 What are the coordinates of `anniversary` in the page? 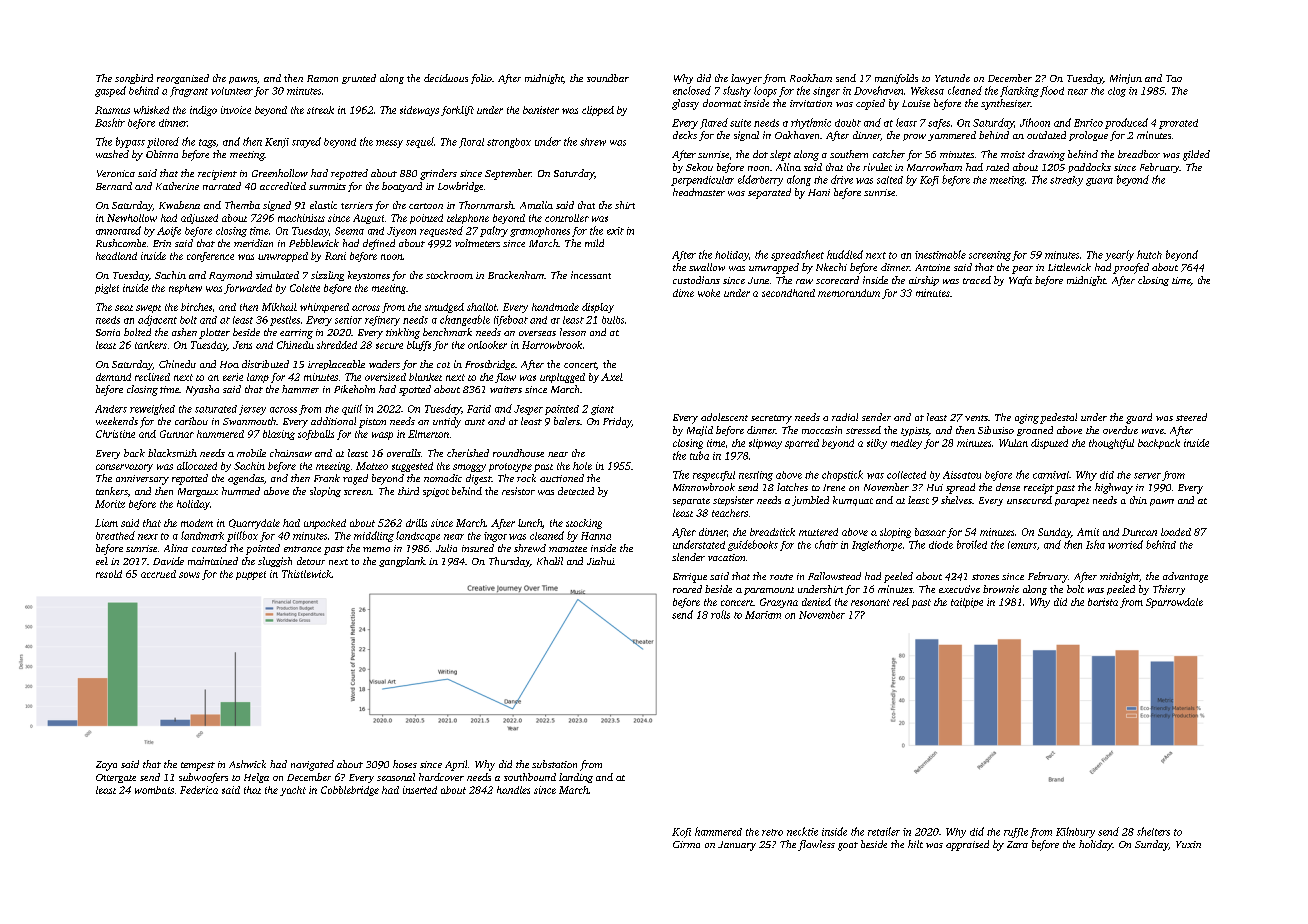 It's located at (142, 480).
